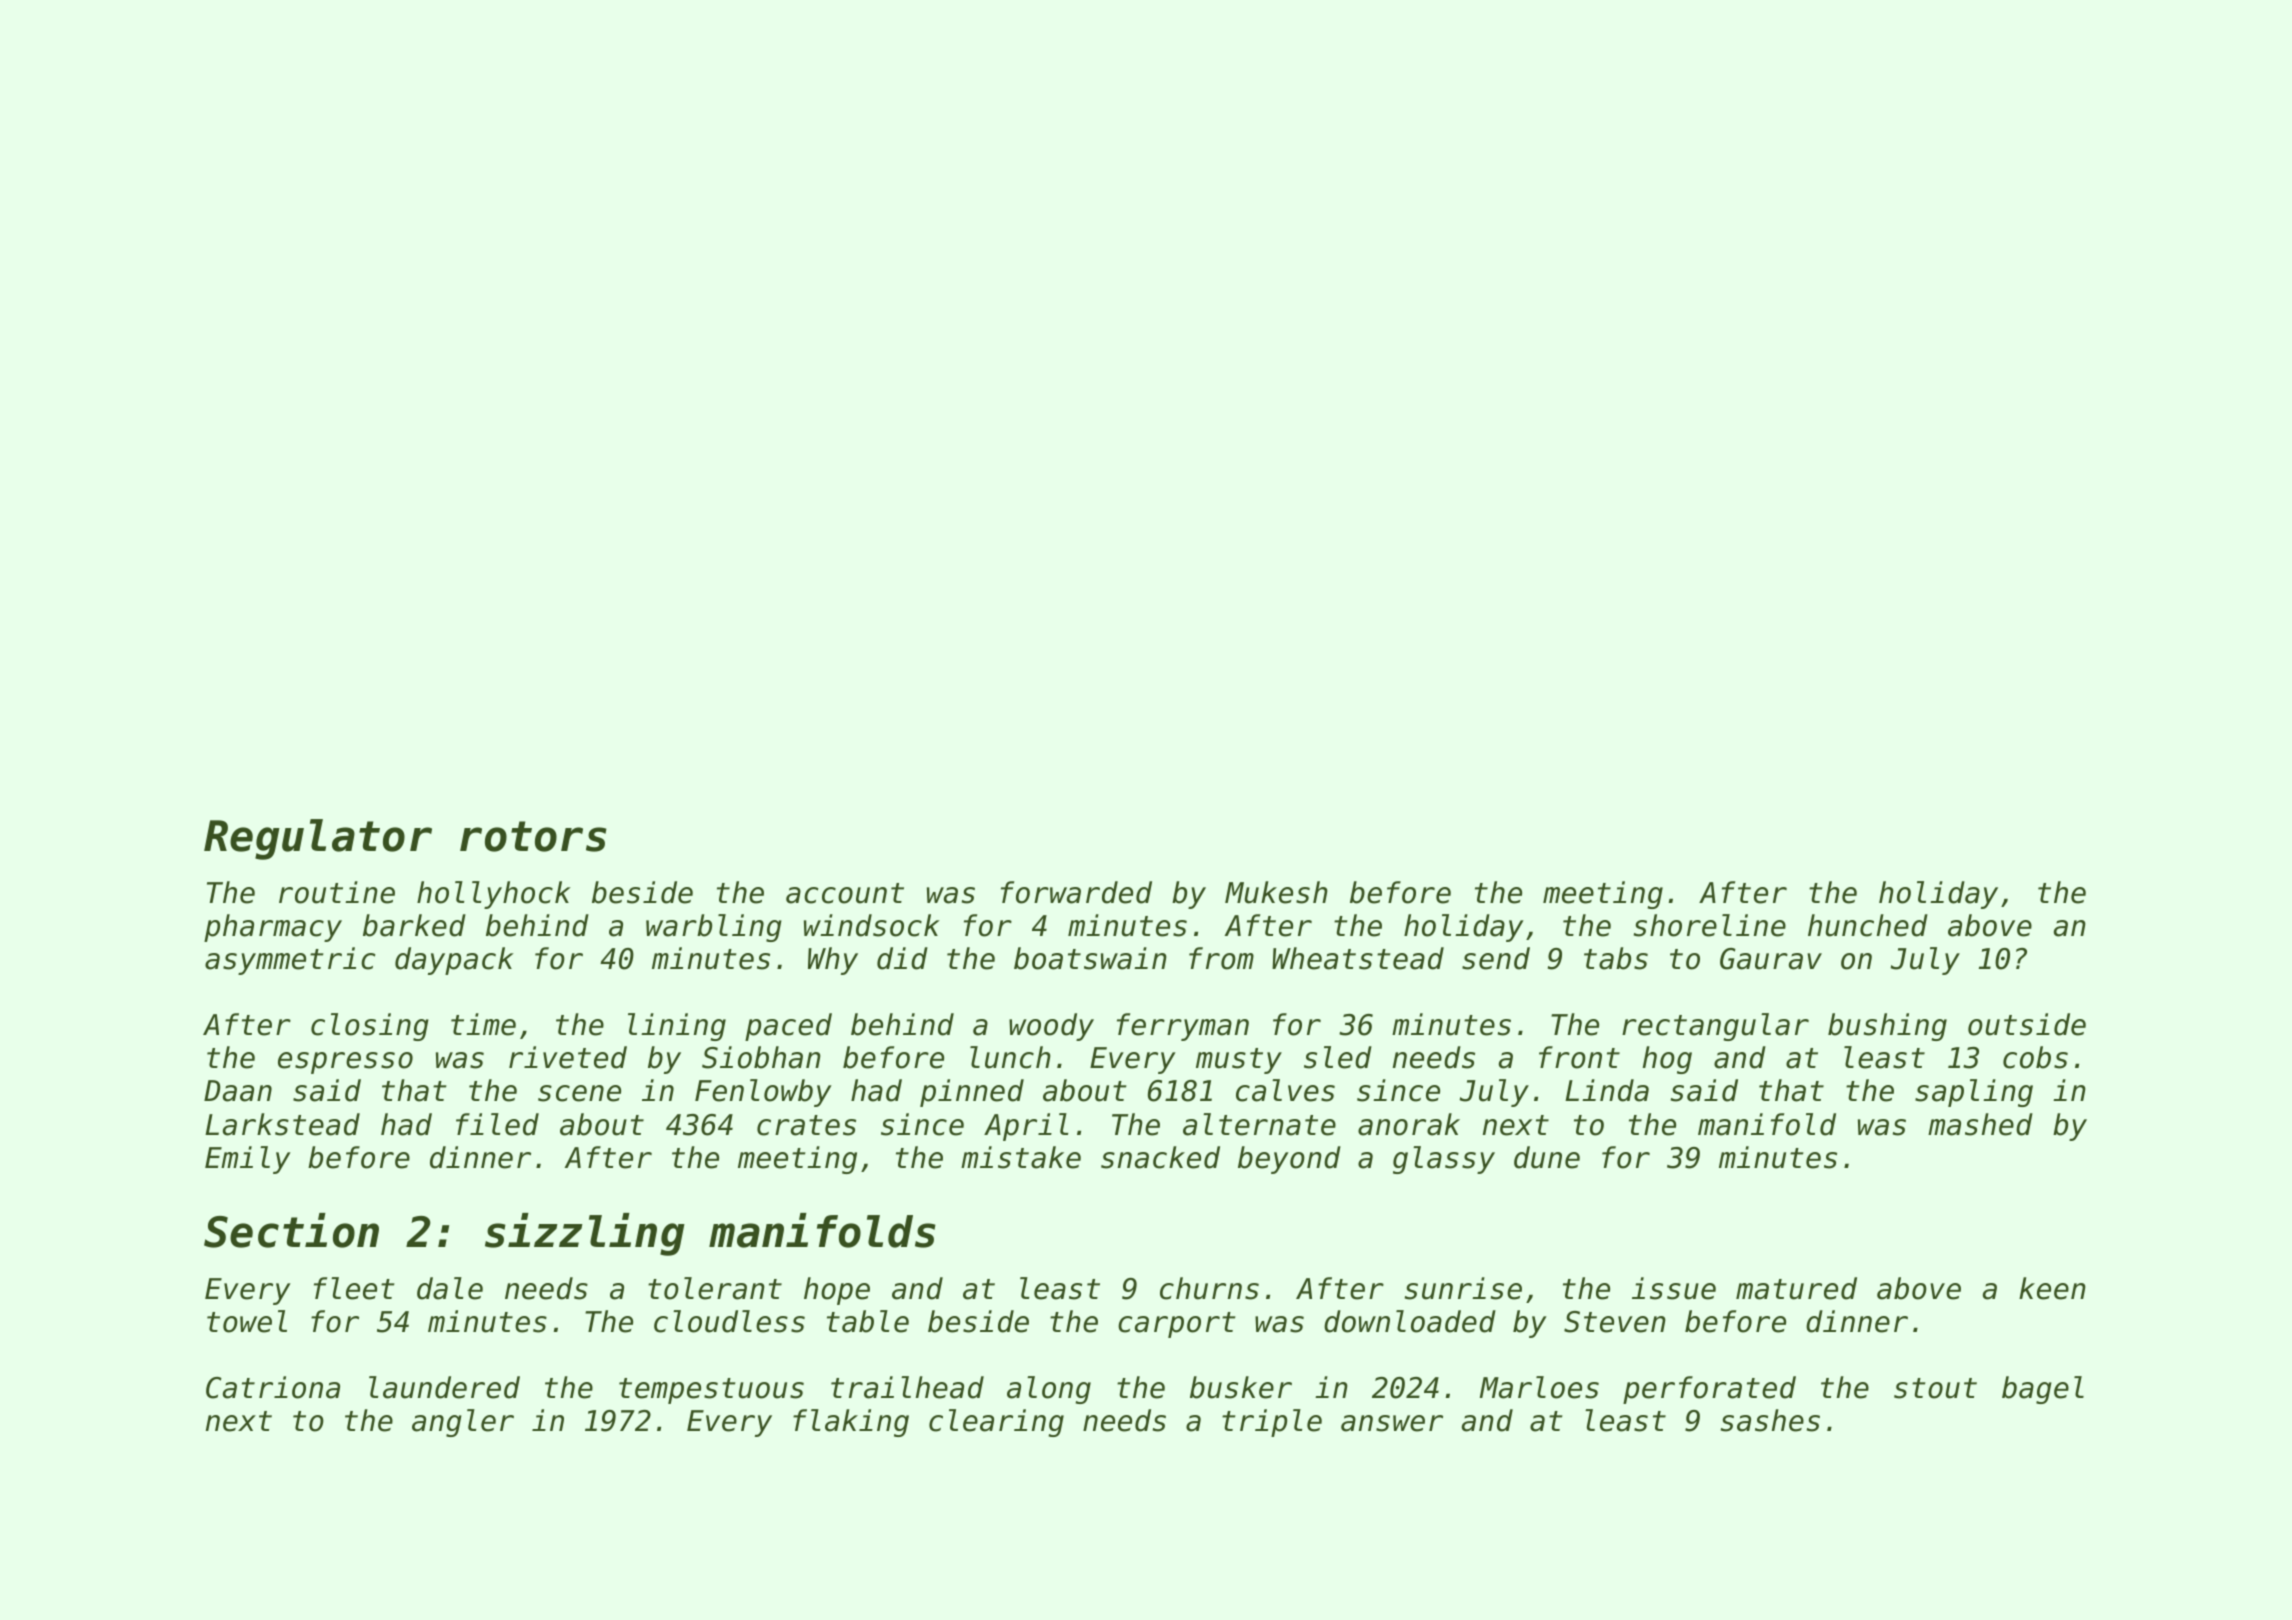 The height and width of the page is (1620, 2292). I want to click on beyond, so click(1289, 1160).
